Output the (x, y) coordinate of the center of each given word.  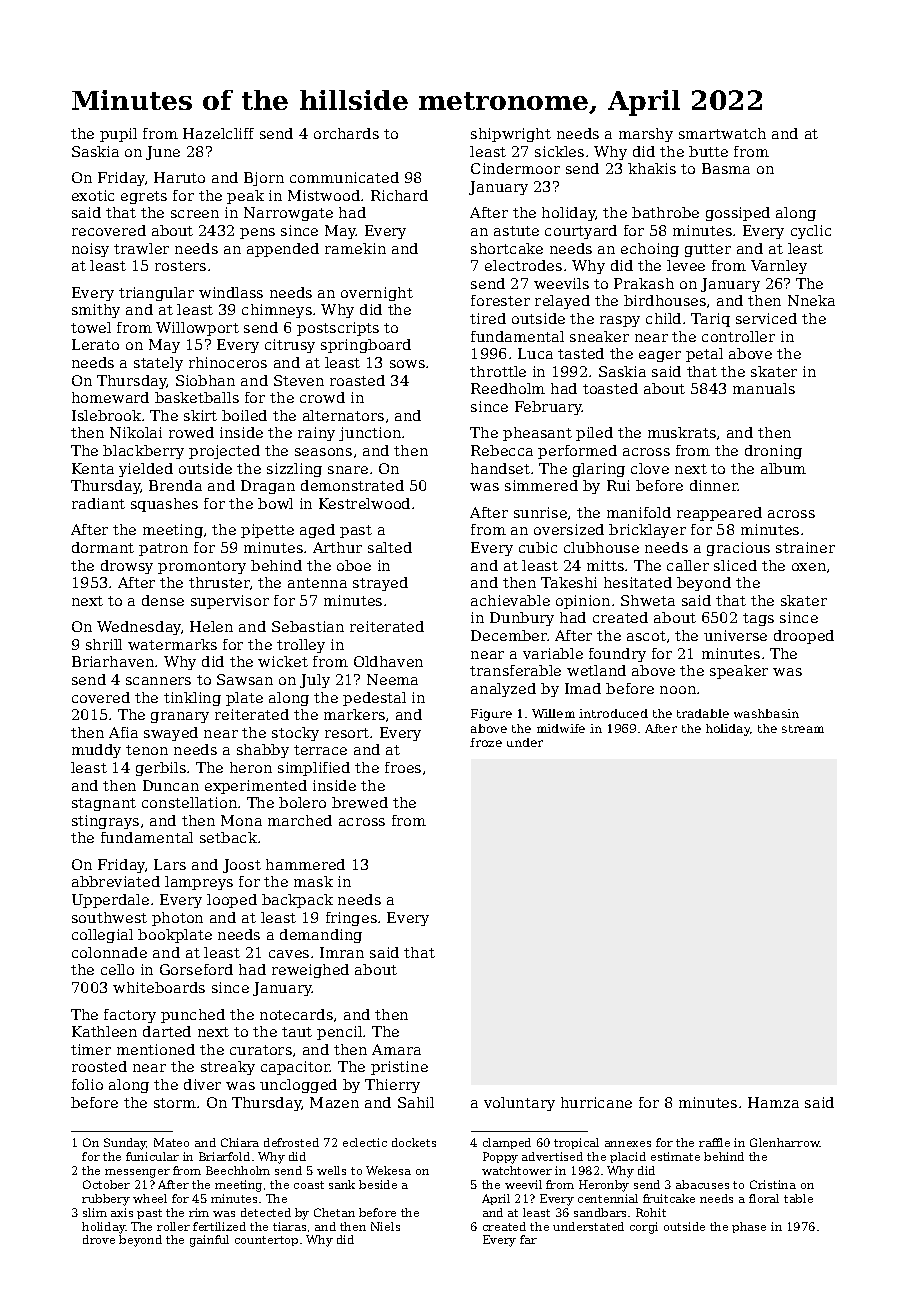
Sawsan (245, 679)
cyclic (811, 232)
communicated (344, 177)
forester (500, 300)
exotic (93, 195)
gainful (209, 1241)
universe (735, 635)
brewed (360, 802)
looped (232, 901)
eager (660, 356)
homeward (110, 397)
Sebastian (308, 626)
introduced (613, 713)
